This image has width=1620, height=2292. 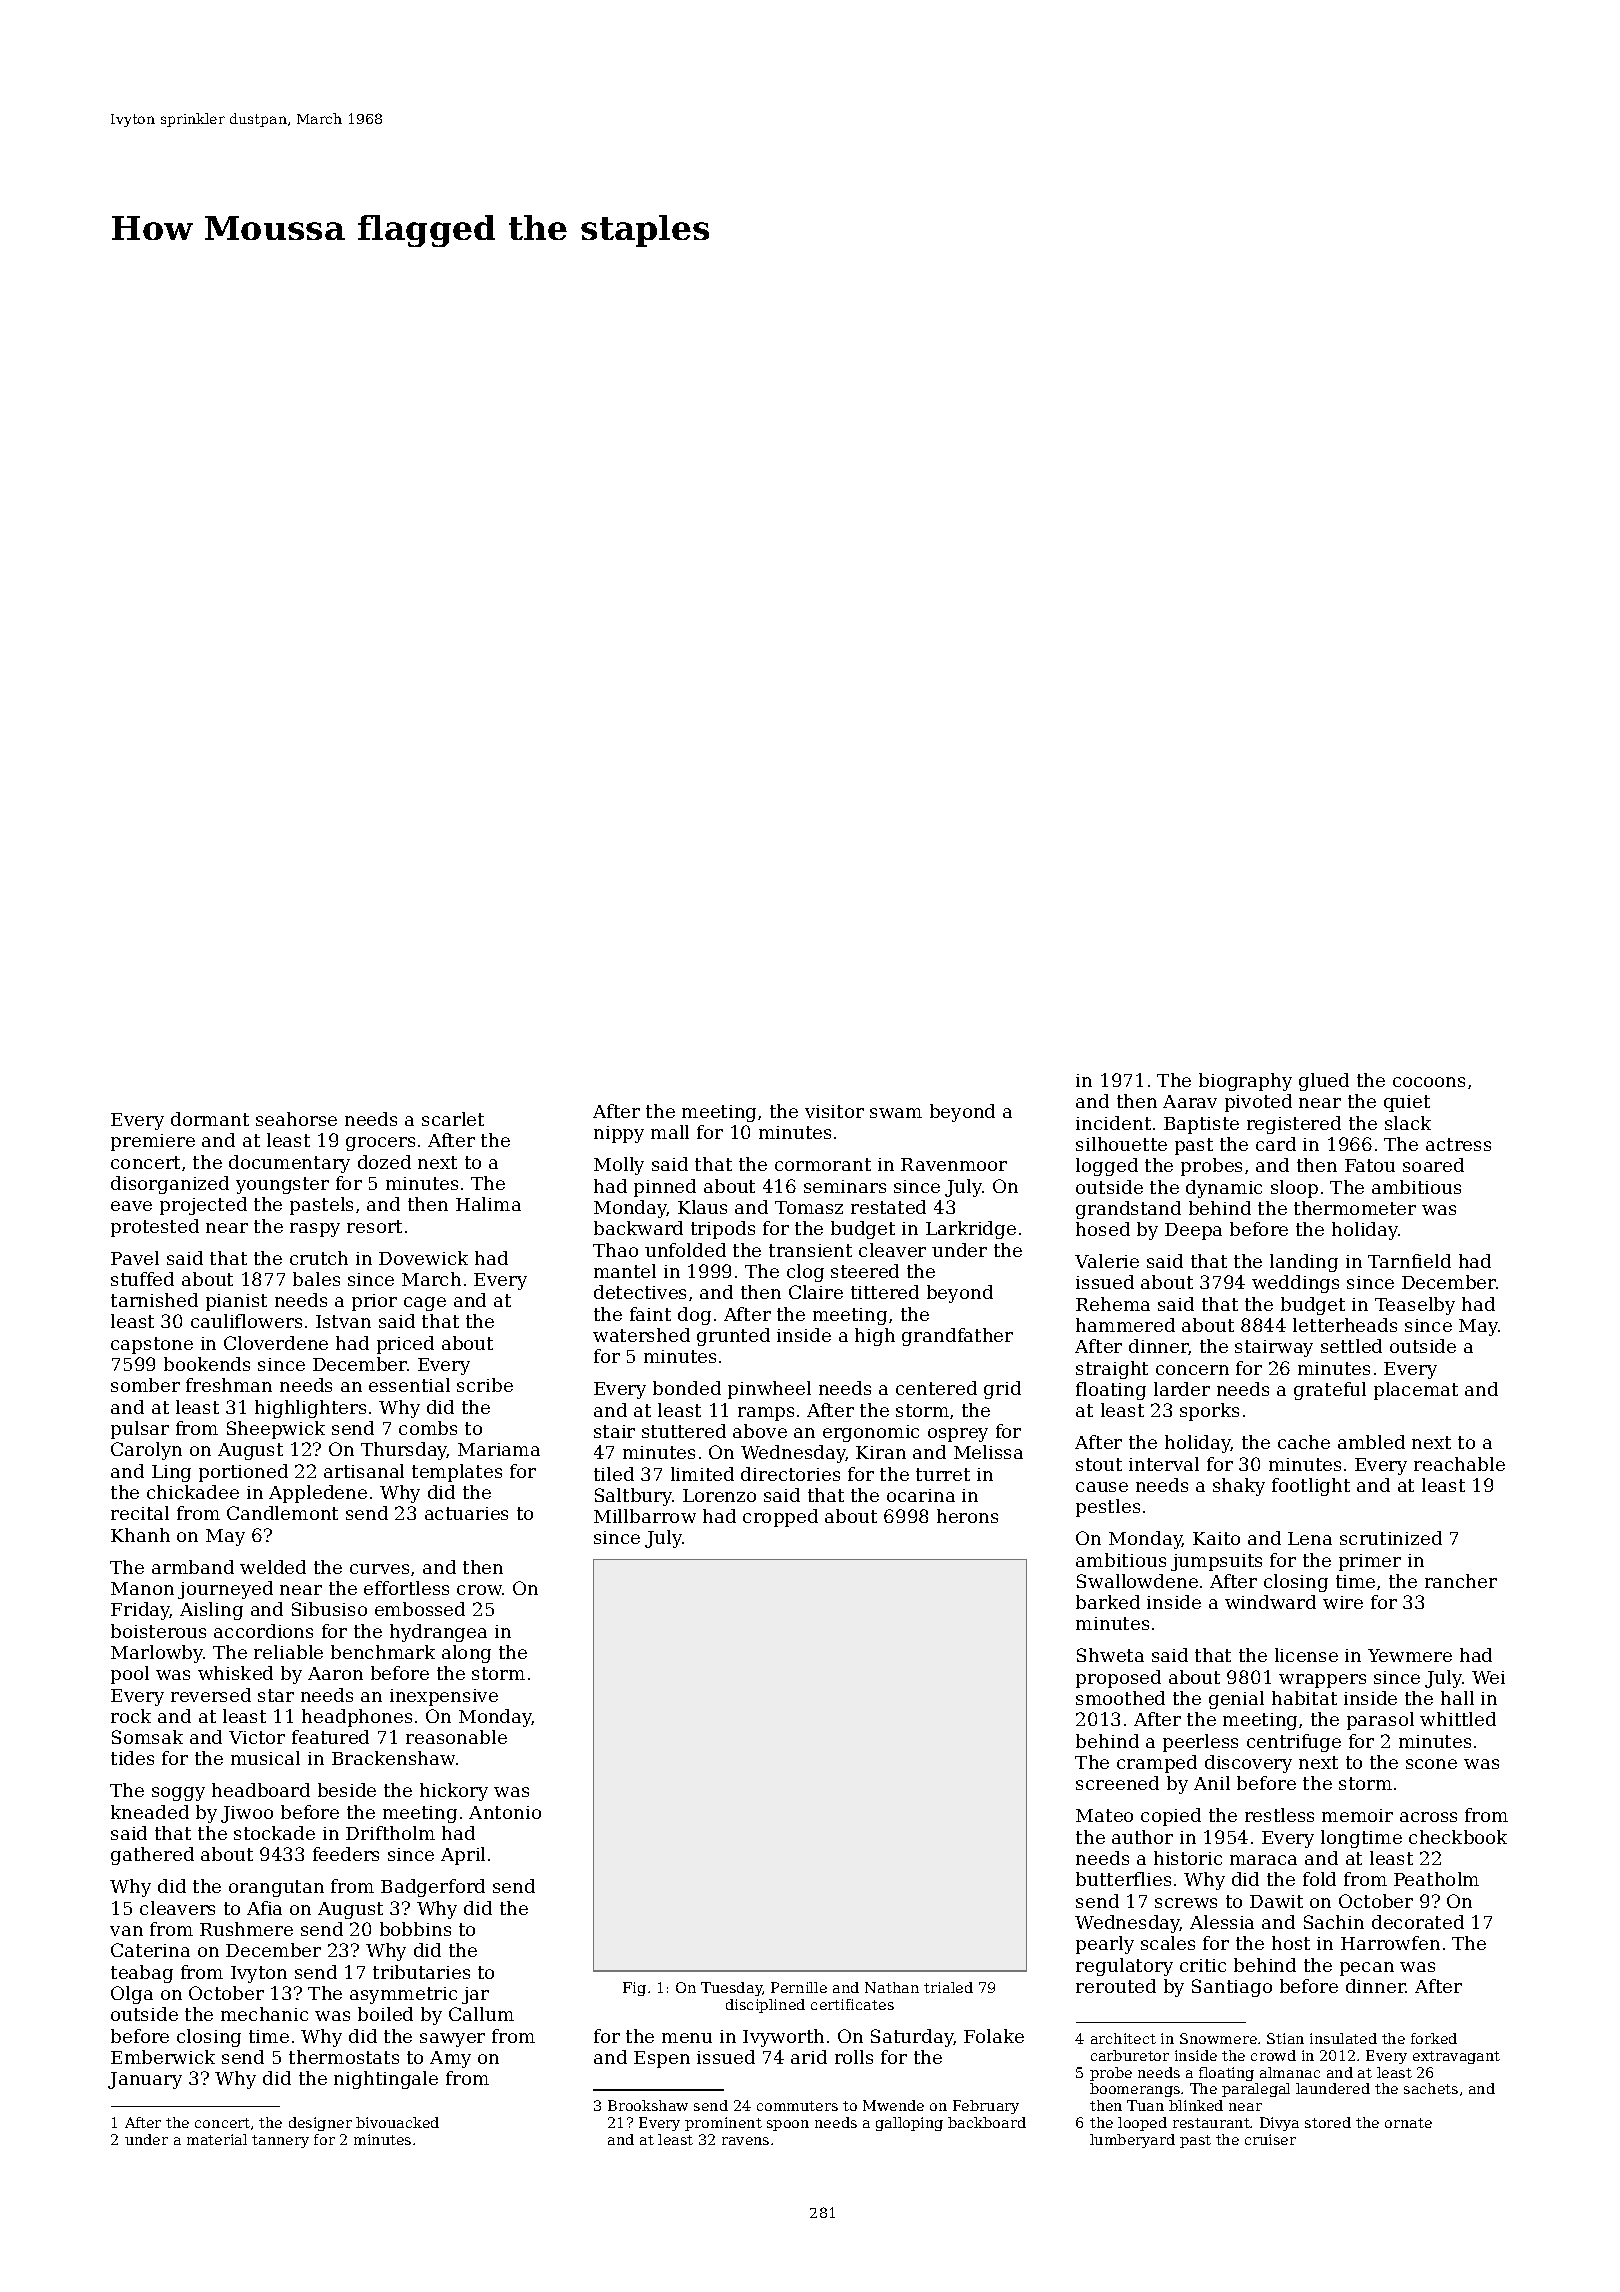 What do you see at coordinates (276, 1888) in the image?
I see `orangutan` at bounding box center [276, 1888].
